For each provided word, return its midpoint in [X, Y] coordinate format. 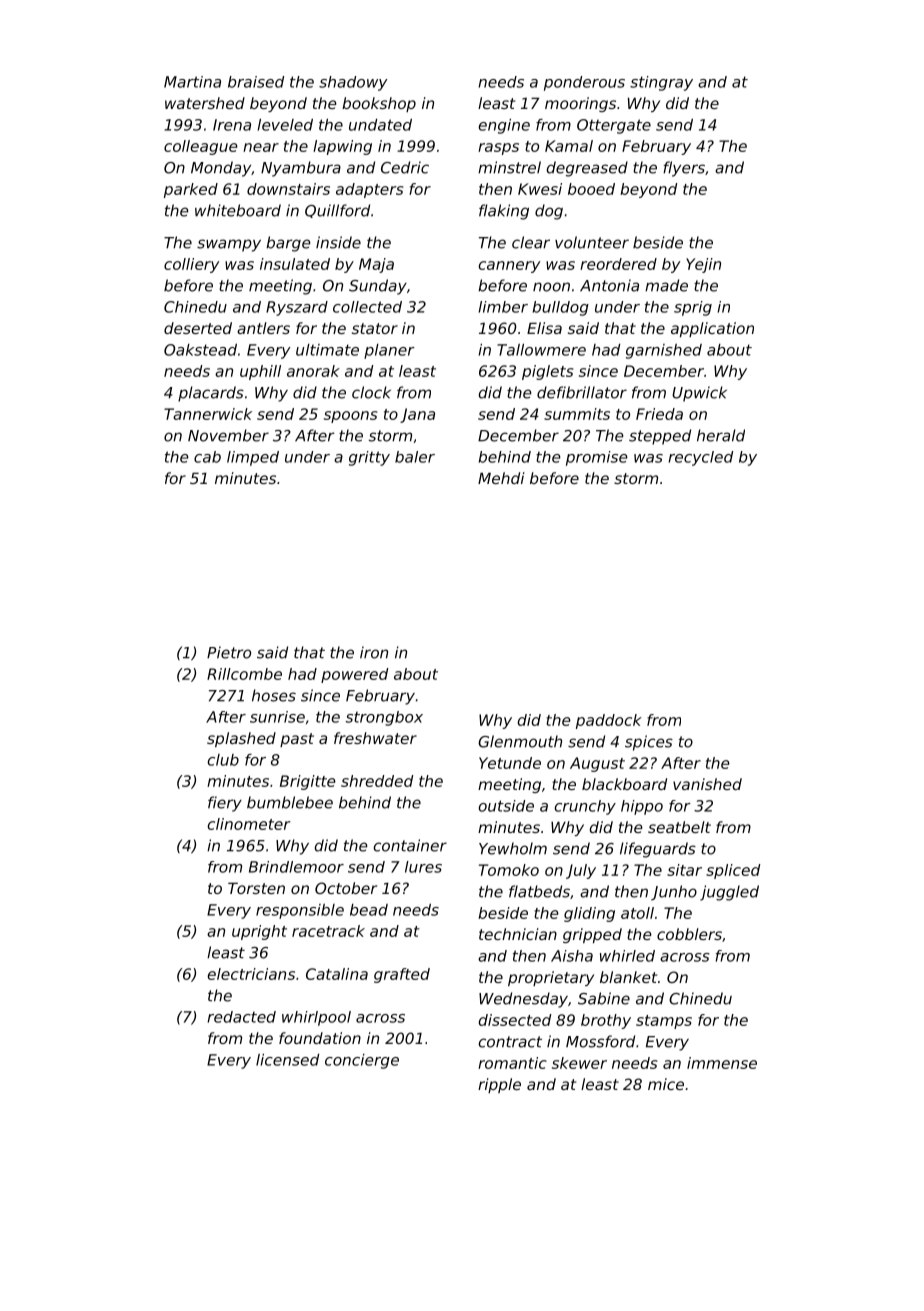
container [410, 845]
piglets [547, 372]
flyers [684, 169]
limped [253, 458]
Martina [192, 82]
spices [649, 743]
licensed [287, 1060]
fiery [225, 804]
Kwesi [540, 189]
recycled [700, 458]
